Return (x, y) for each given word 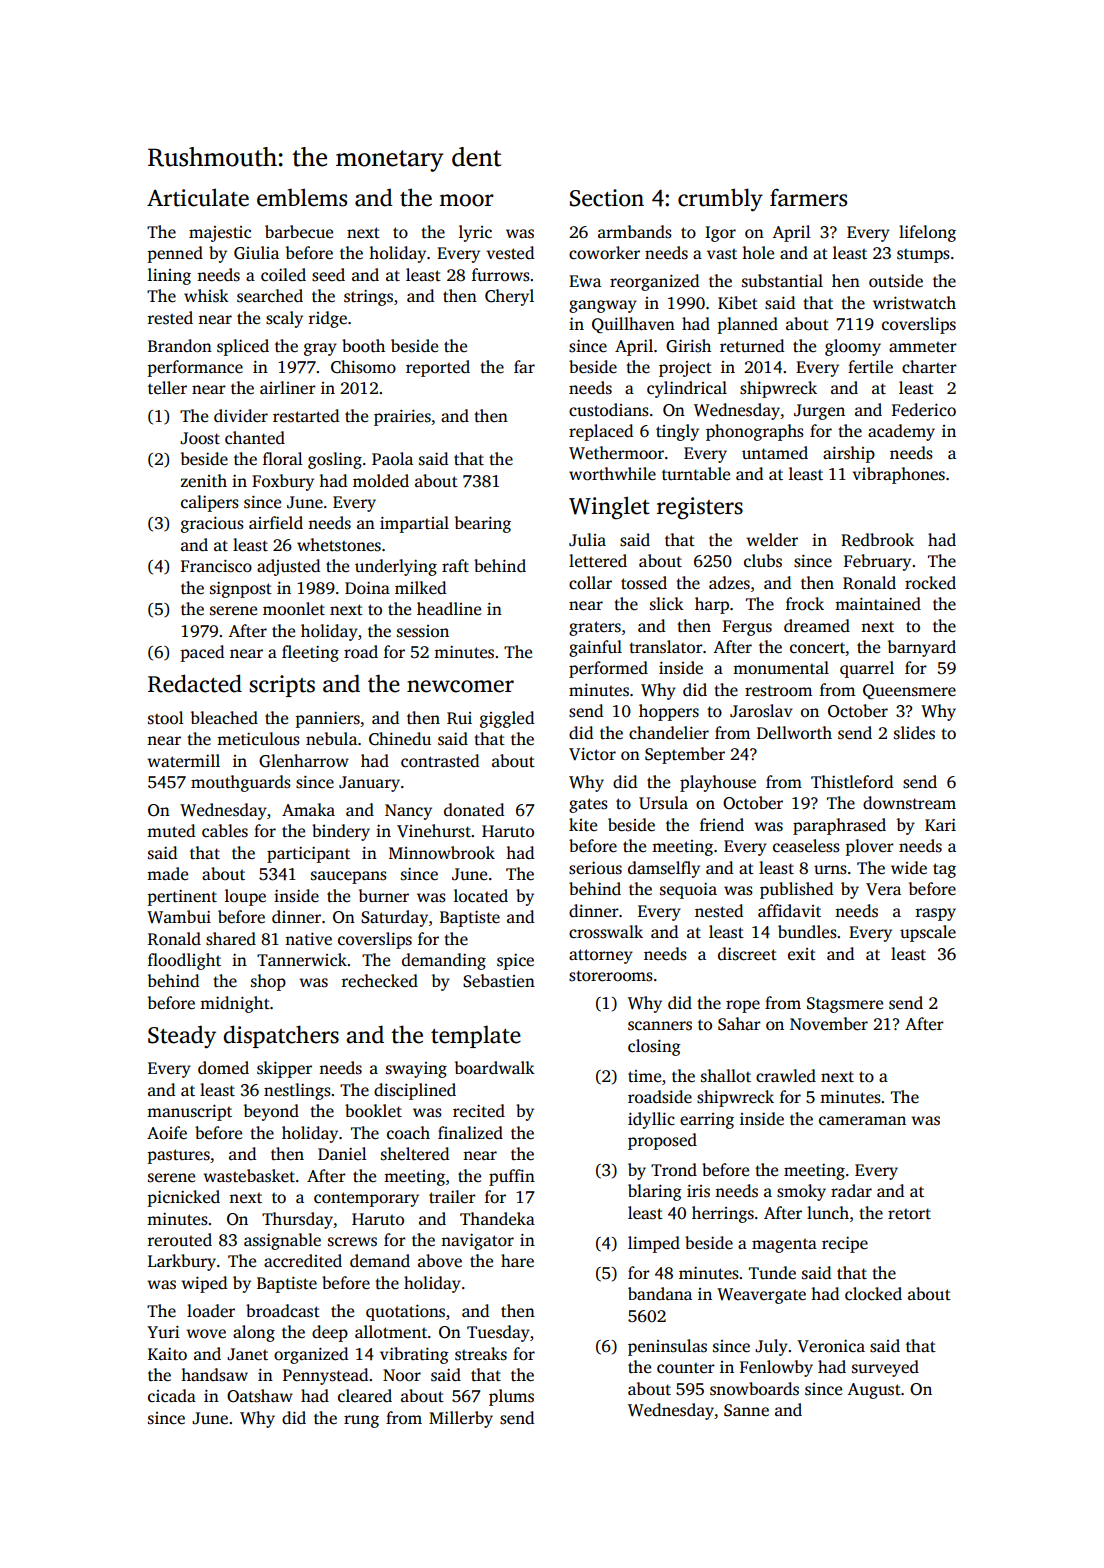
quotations (405, 1313)
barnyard (922, 648)
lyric (475, 233)
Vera (883, 889)
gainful (595, 648)
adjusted (288, 567)
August (874, 1391)
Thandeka (497, 1219)
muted (171, 831)
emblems (302, 197)
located (481, 896)
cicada (172, 1396)
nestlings (297, 1091)
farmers (808, 197)
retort (909, 1214)
